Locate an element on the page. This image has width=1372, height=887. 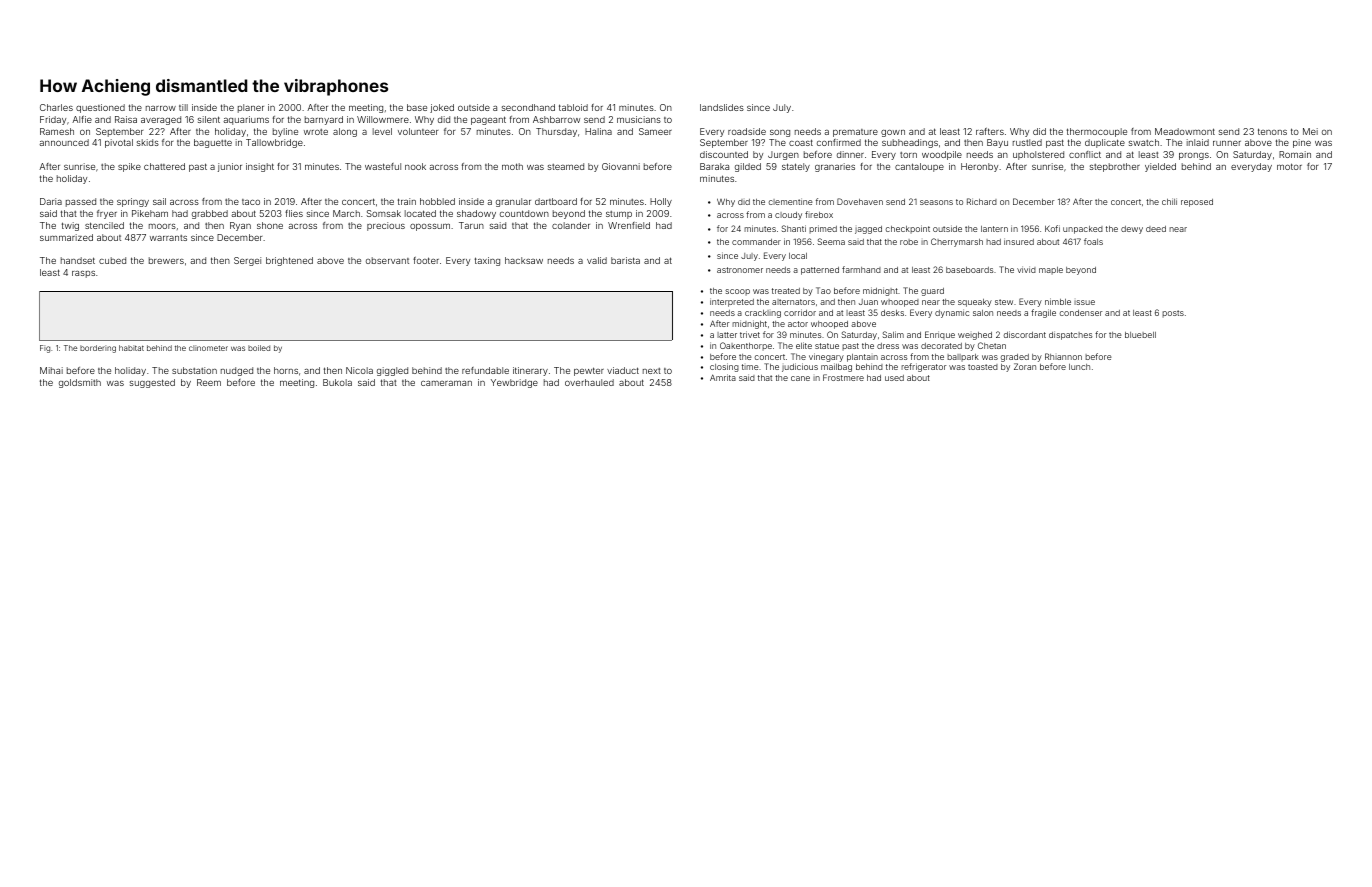
Bukola is located at coordinates (337, 382).
